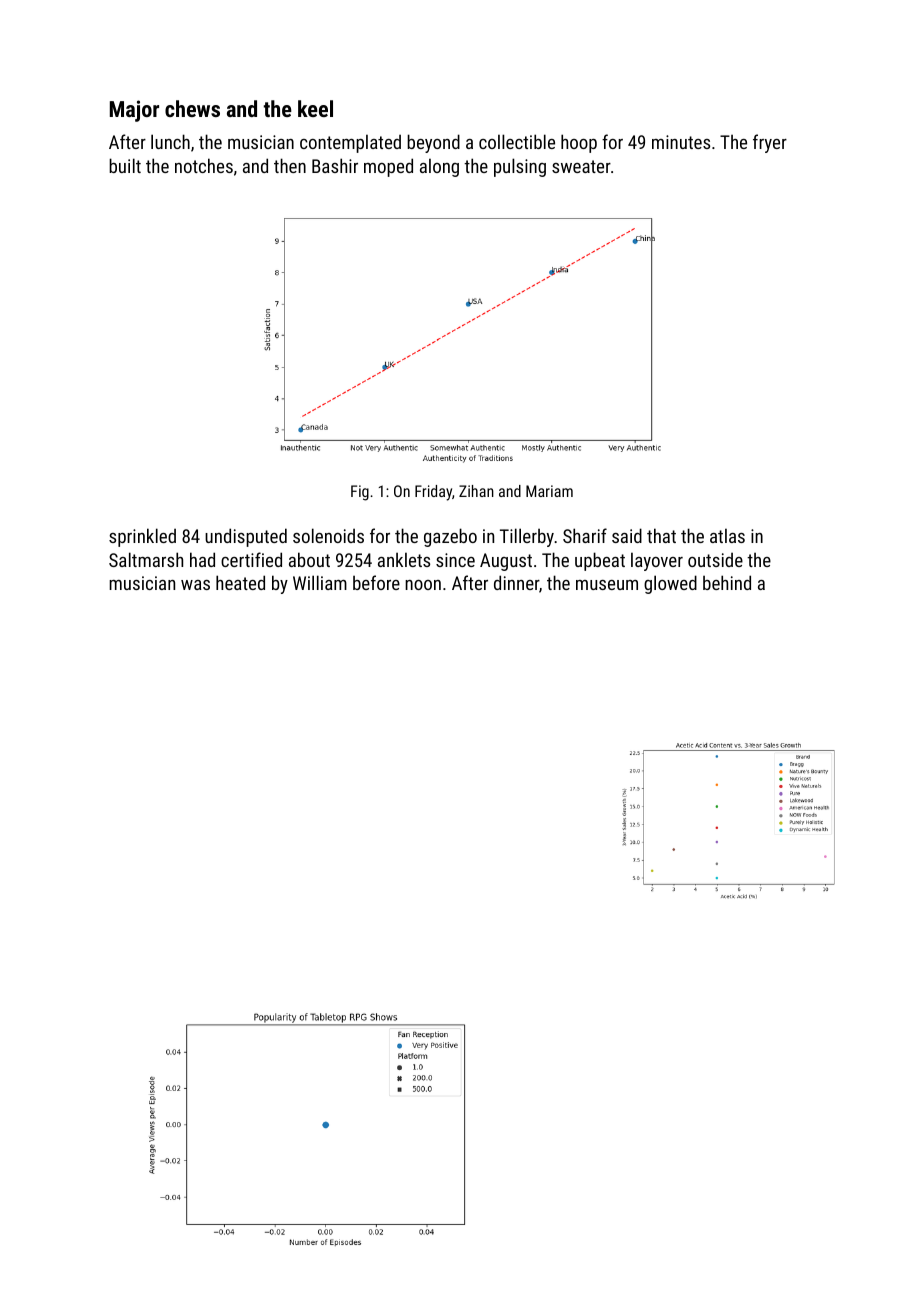 The image size is (924, 1308). What do you see at coordinates (192, 108) in the screenshot?
I see `chews` at bounding box center [192, 108].
